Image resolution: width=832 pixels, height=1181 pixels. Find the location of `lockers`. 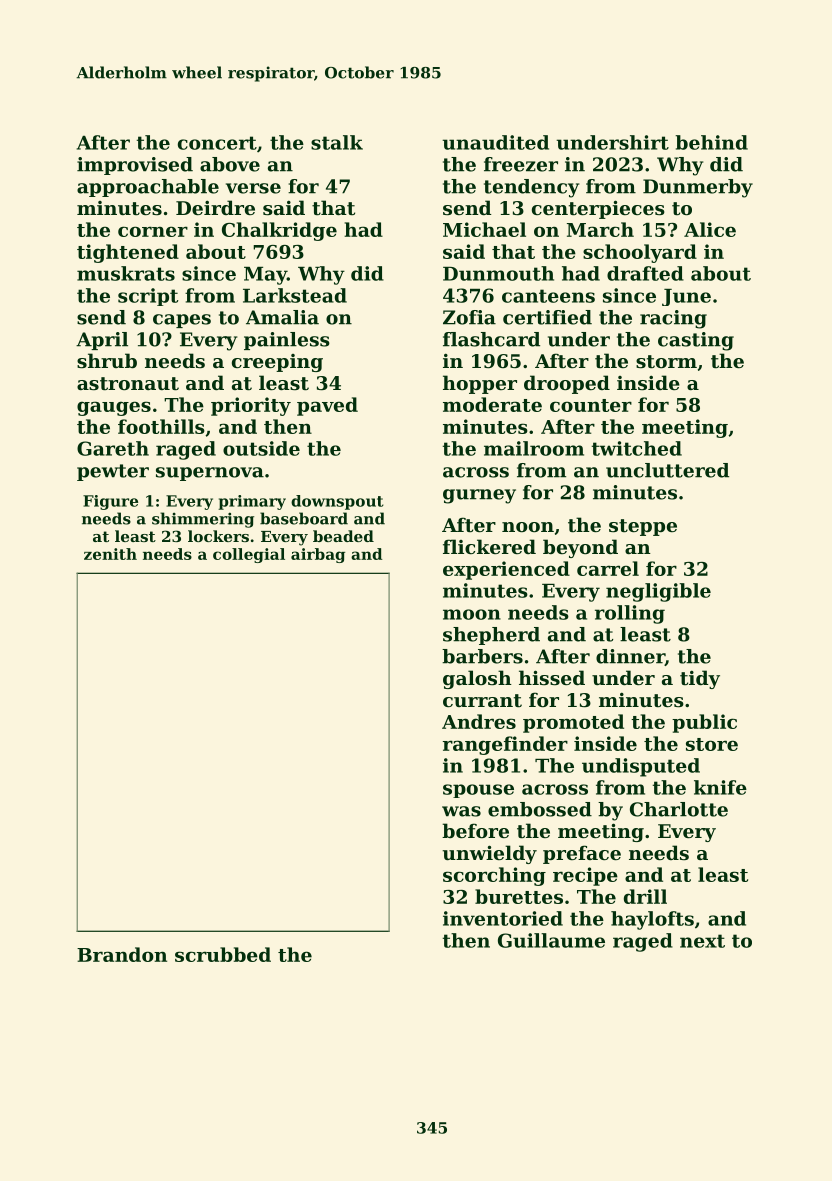

lockers is located at coordinates (218, 536).
